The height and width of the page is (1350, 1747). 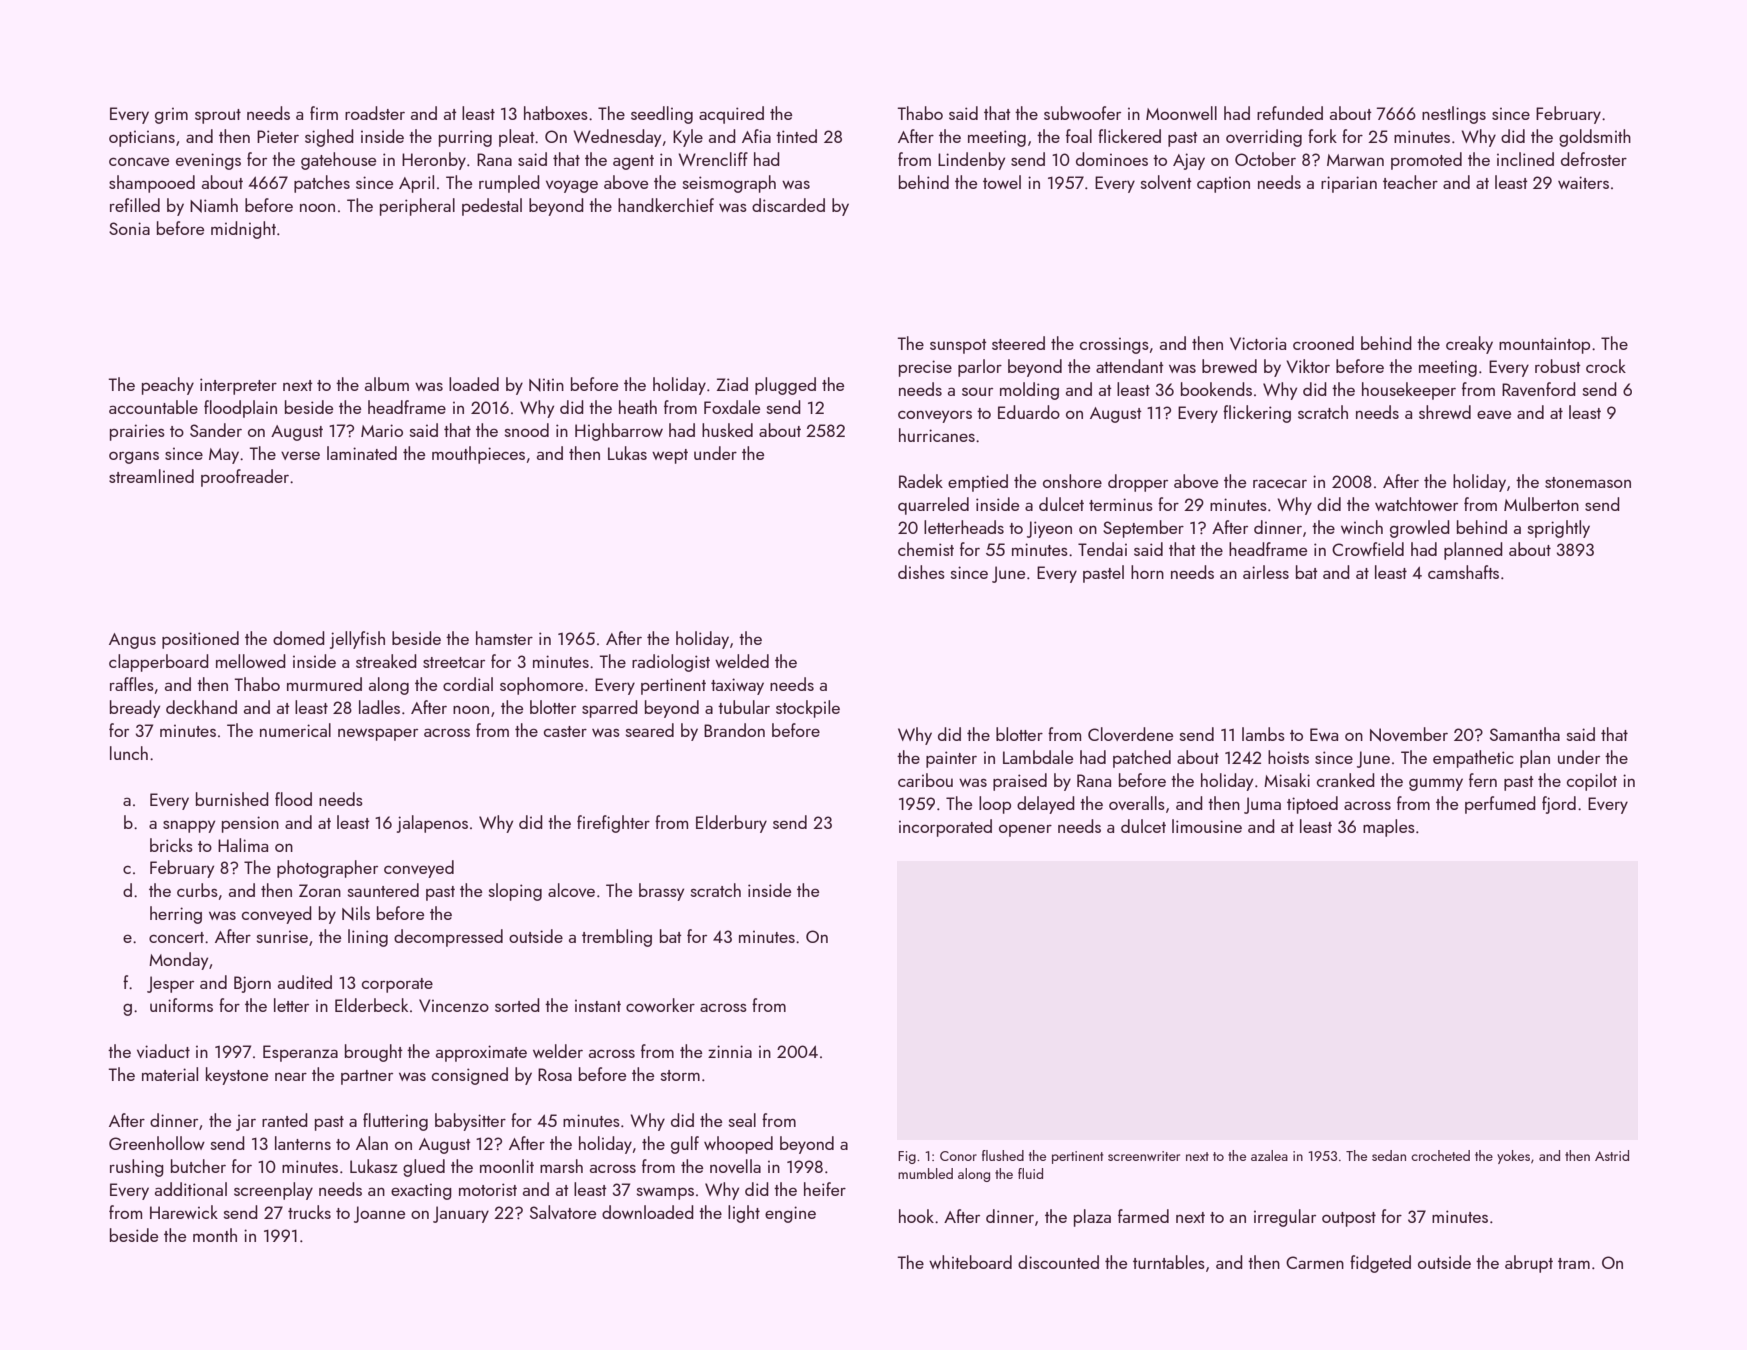 What do you see at coordinates (731, 824) in the page?
I see `Elderbury` at bounding box center [731, 824].
